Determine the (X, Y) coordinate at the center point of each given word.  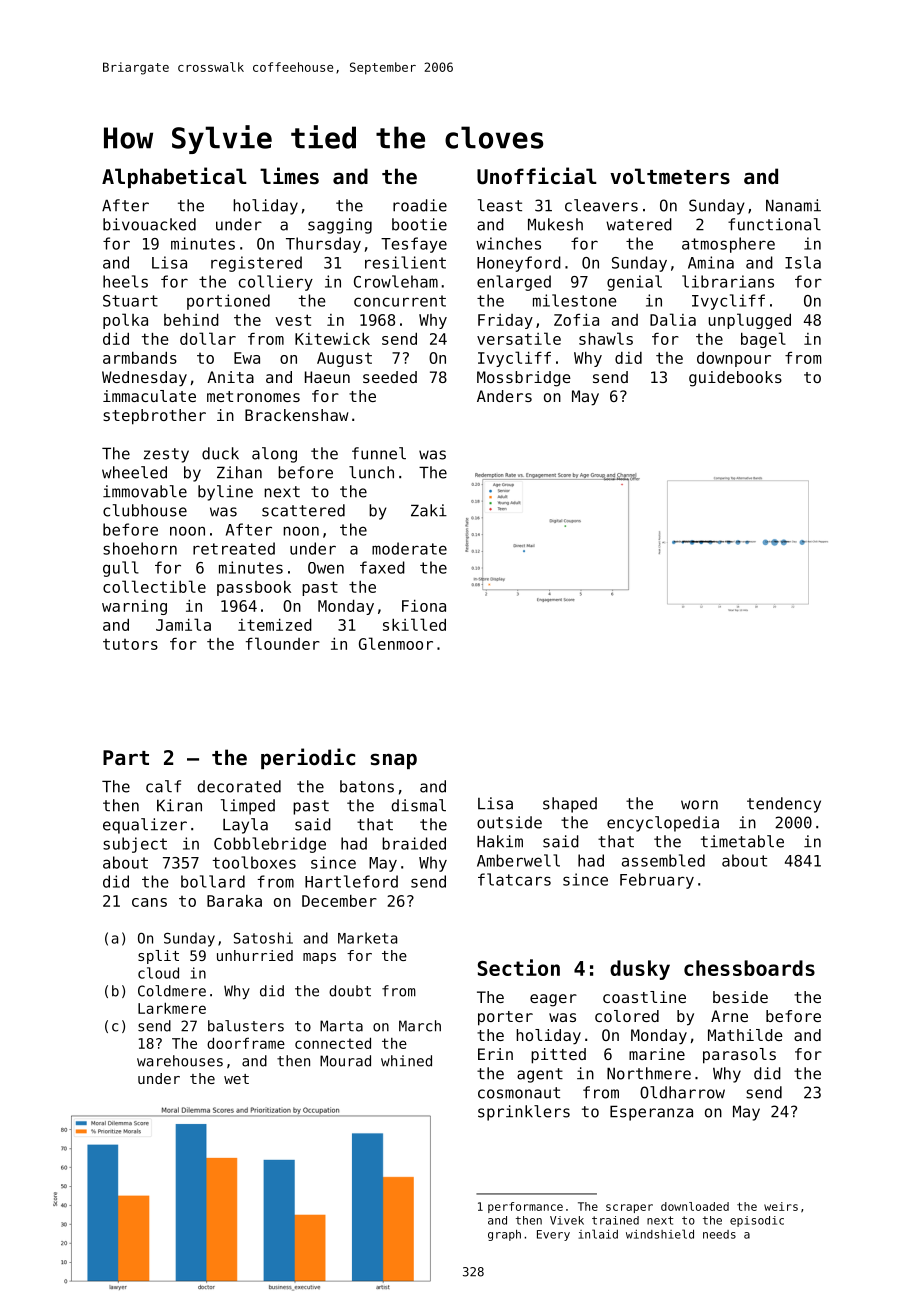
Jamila (183, 624)
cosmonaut (519, 1093)
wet (236, 1079)
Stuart (130, 301)
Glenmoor (396, 643)
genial (634, 283)
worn (699, 805)
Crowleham (396, 281)
